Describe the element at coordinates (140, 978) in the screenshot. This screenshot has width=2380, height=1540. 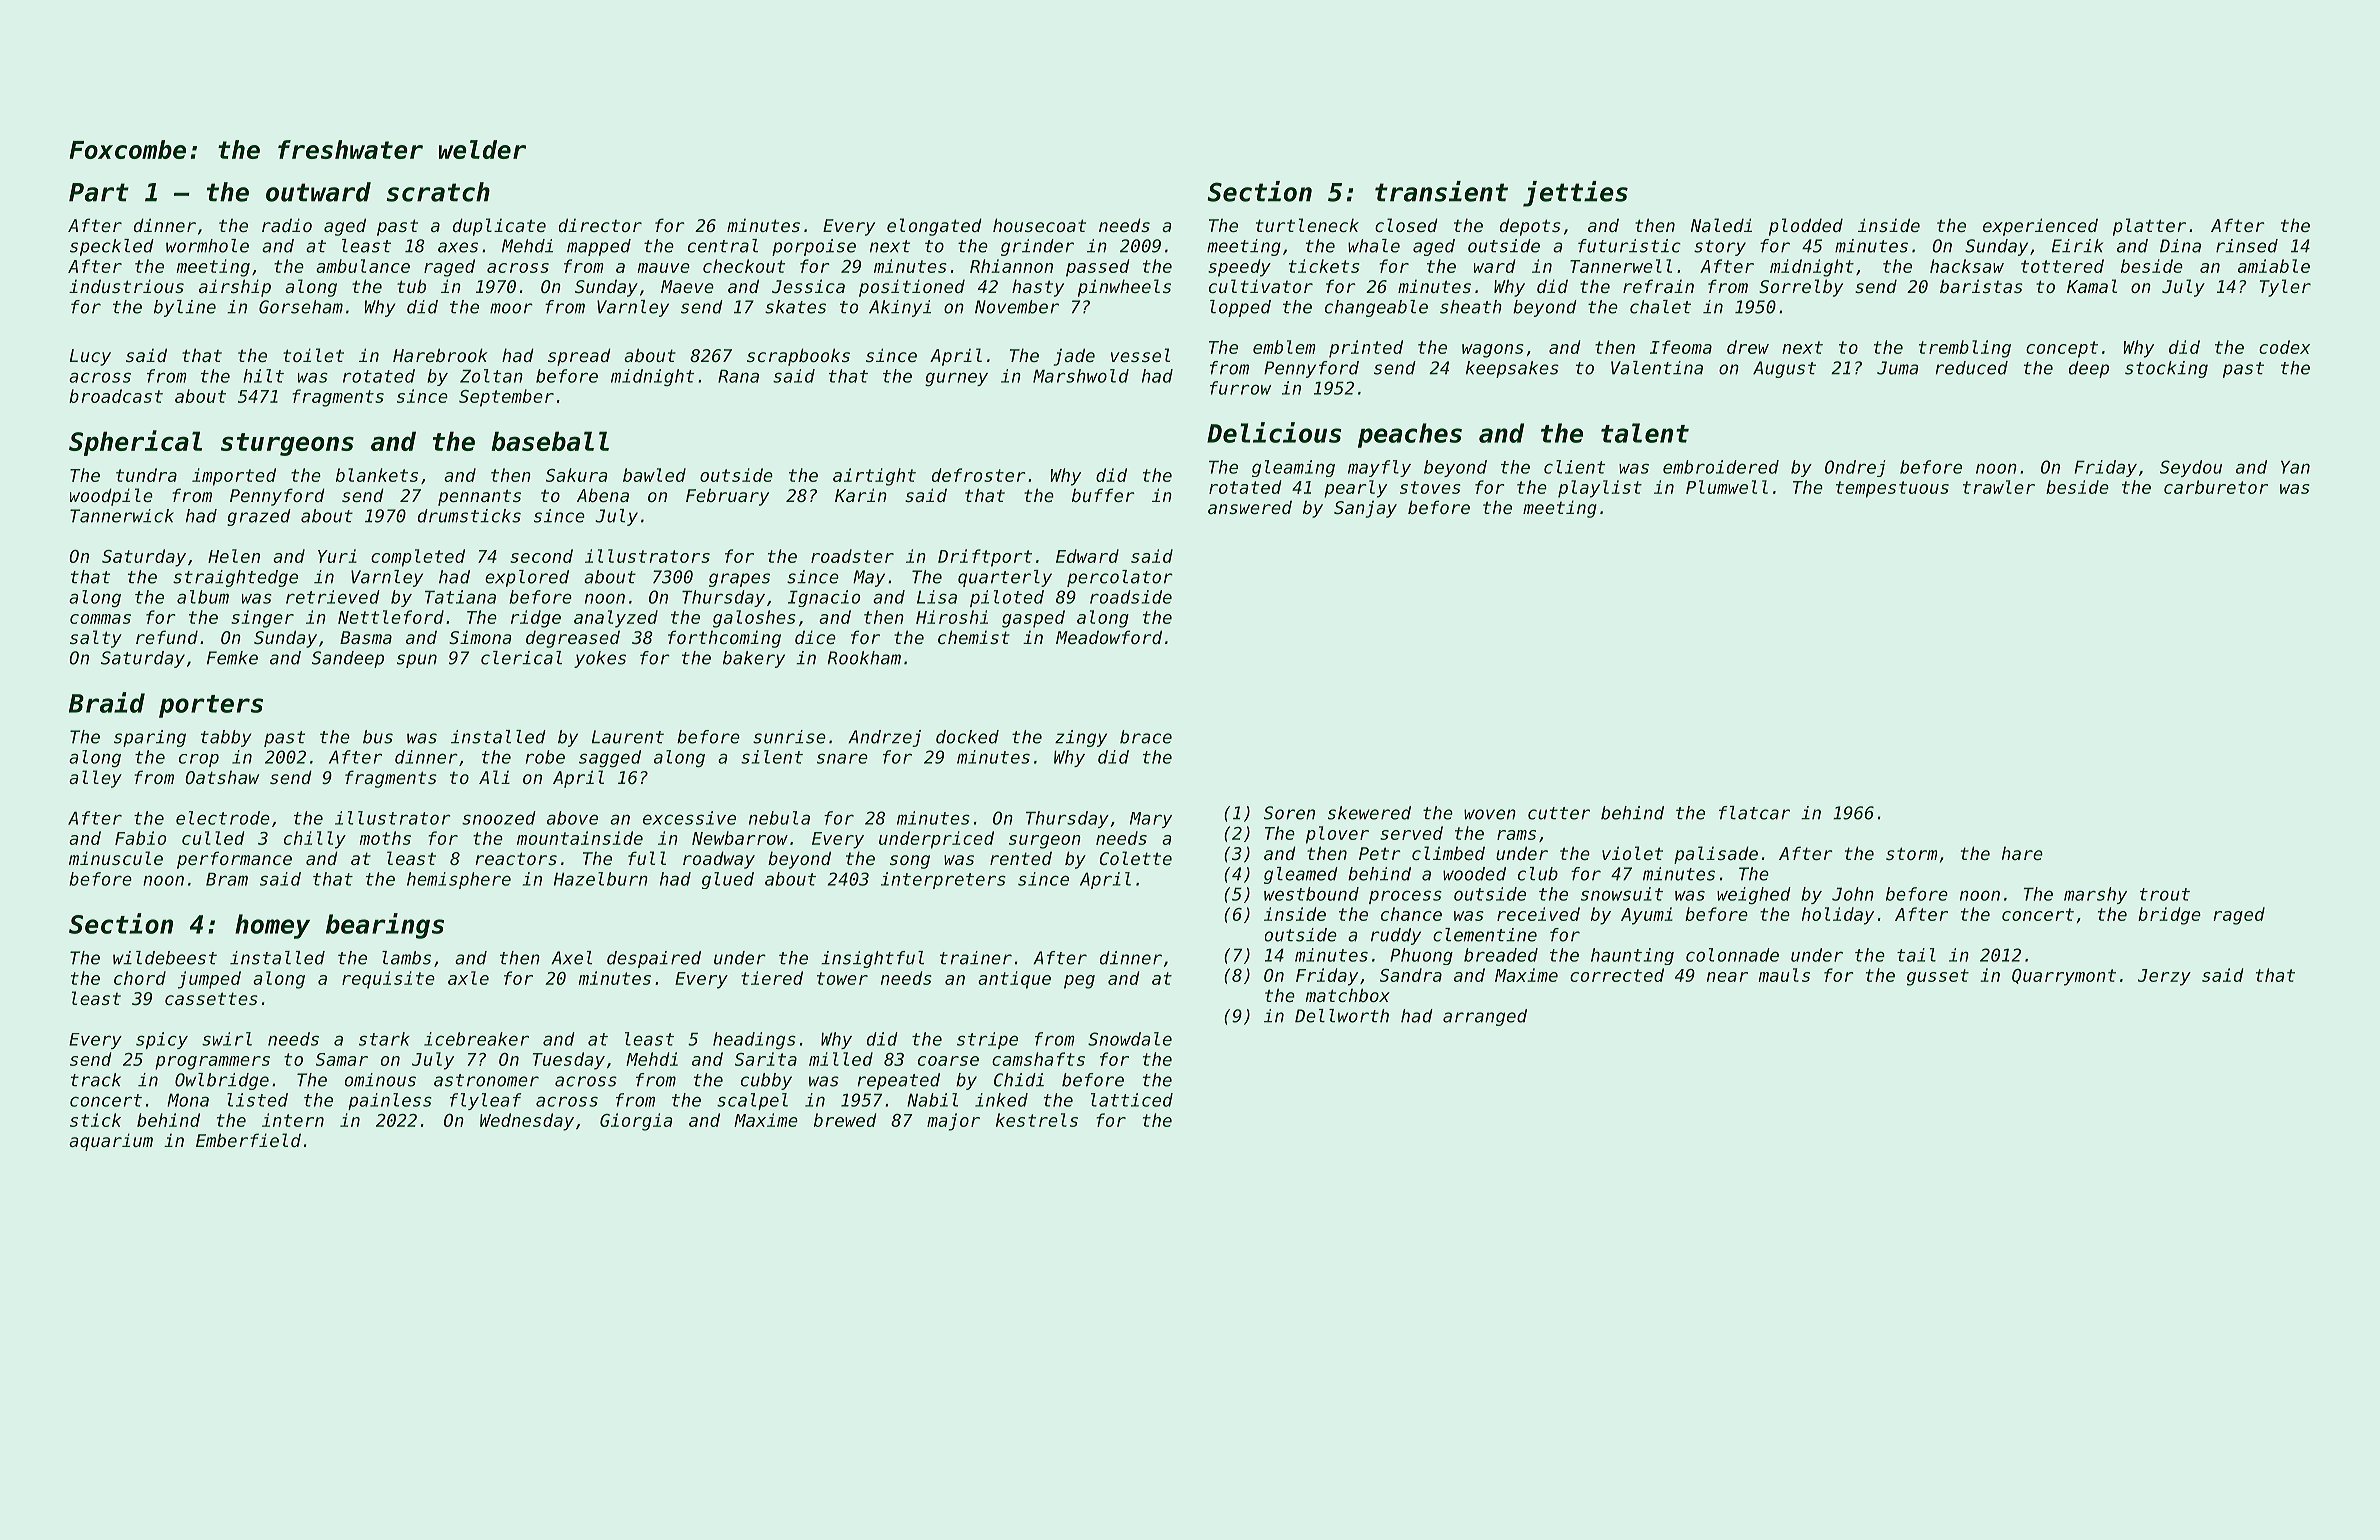
I see `chord` at that location.
